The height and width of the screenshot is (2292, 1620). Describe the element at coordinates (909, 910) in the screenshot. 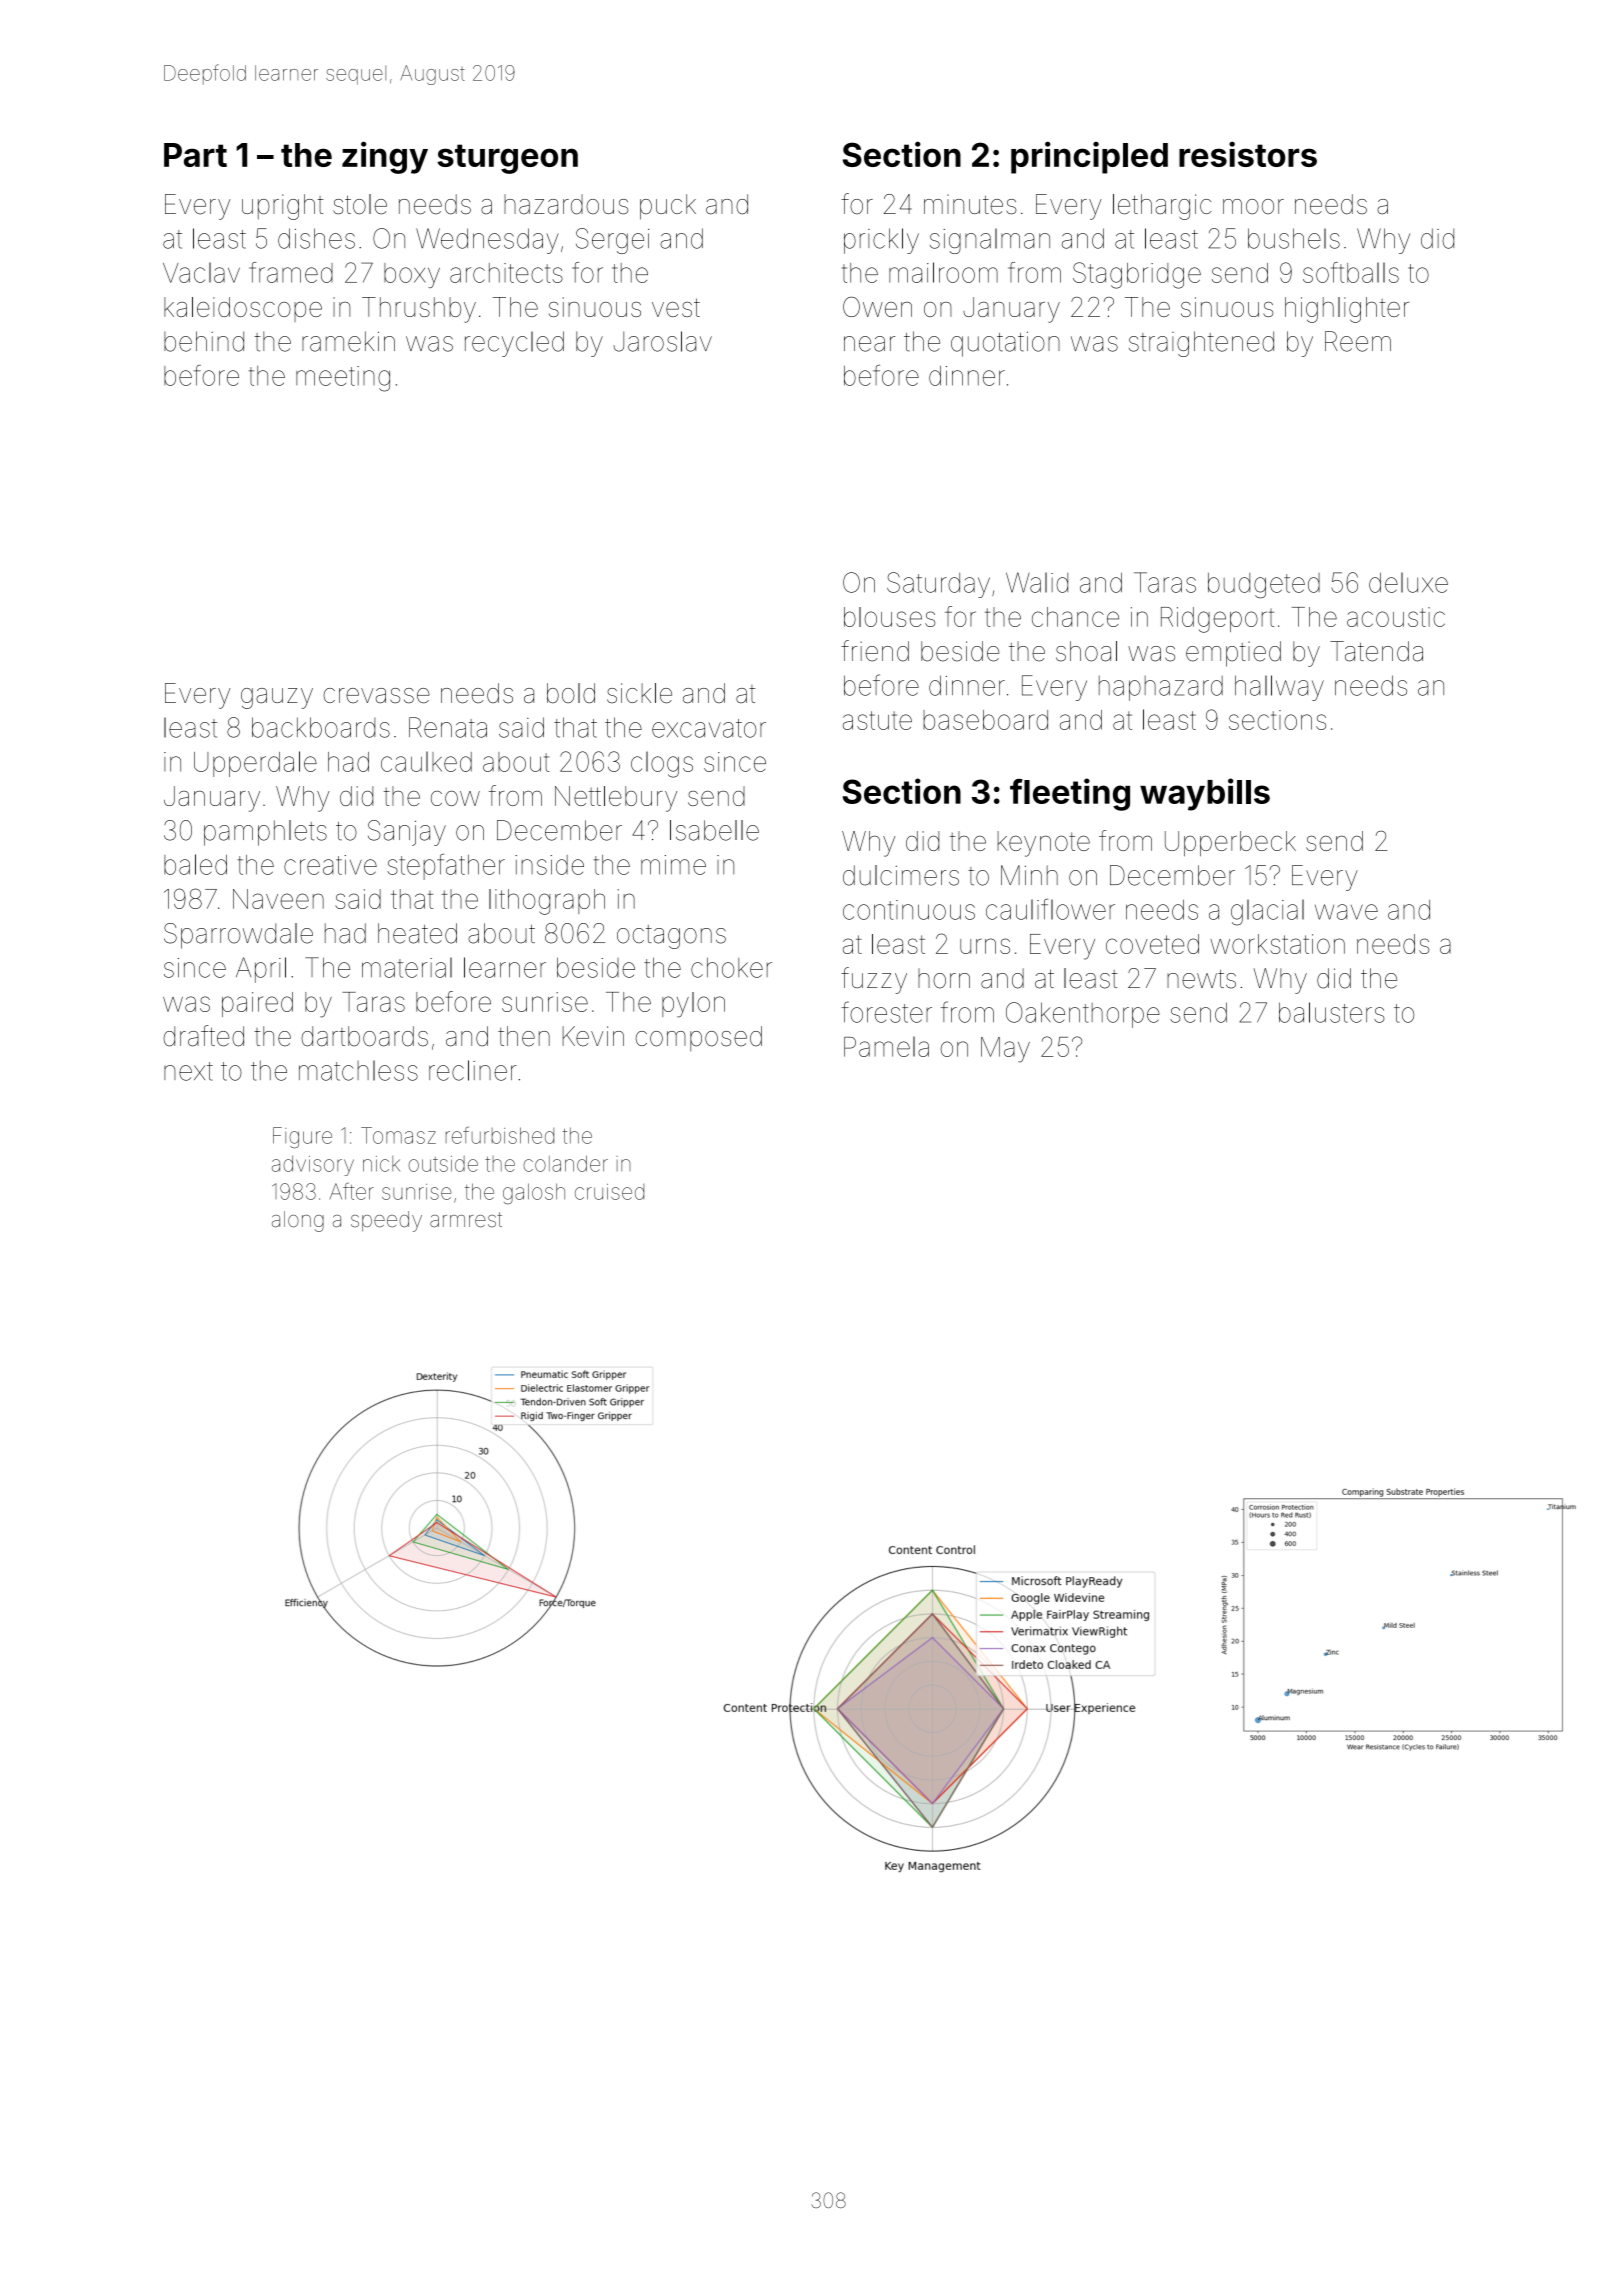

I see `continuous` at that location.
